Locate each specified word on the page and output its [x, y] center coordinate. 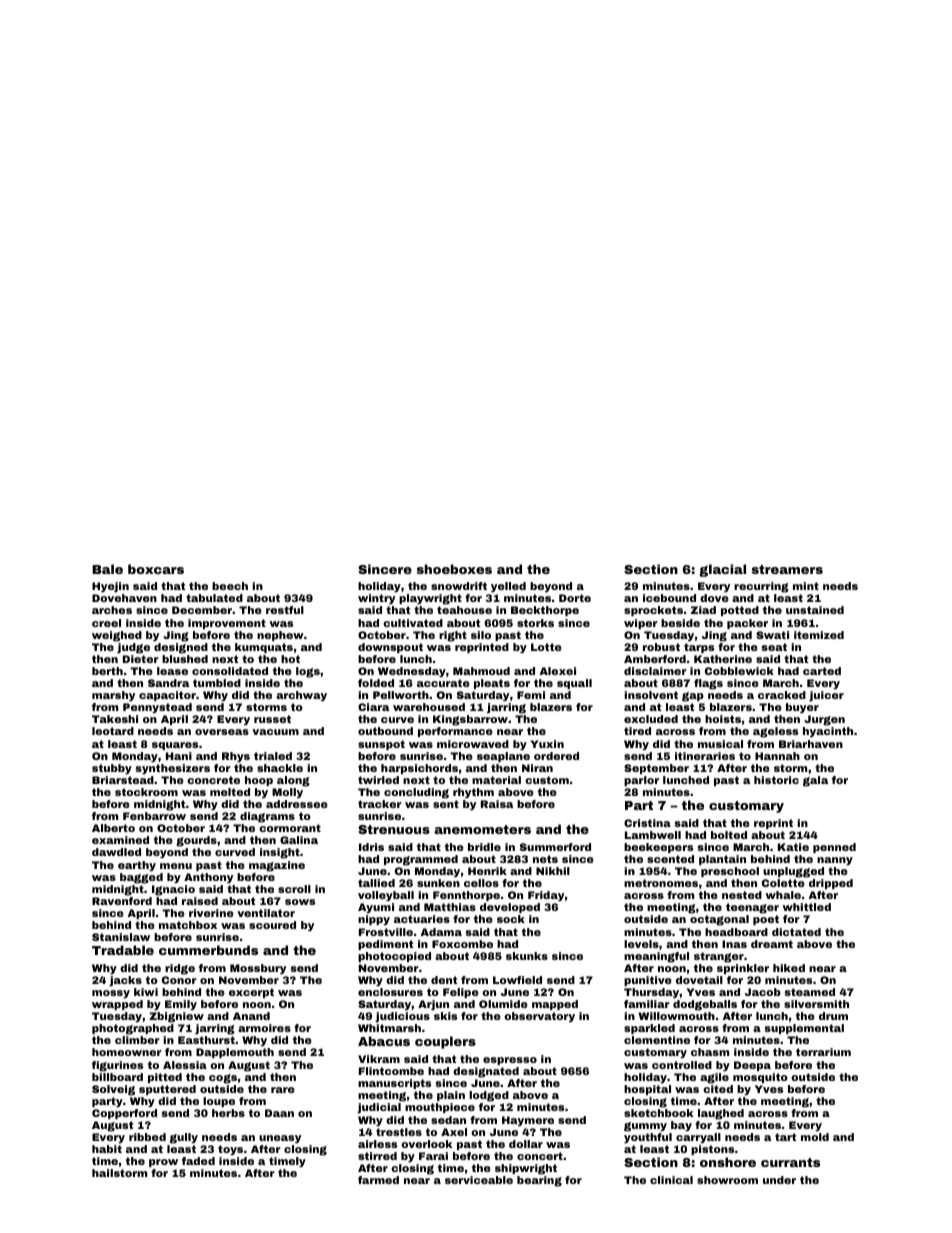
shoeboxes [454, 569]
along [293, 781]
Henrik [487, 871]
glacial [722, 570]
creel [106, 623]
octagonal [719, 920]
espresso [510, 1061]
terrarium [823, 1052]
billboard [117, 1077]
